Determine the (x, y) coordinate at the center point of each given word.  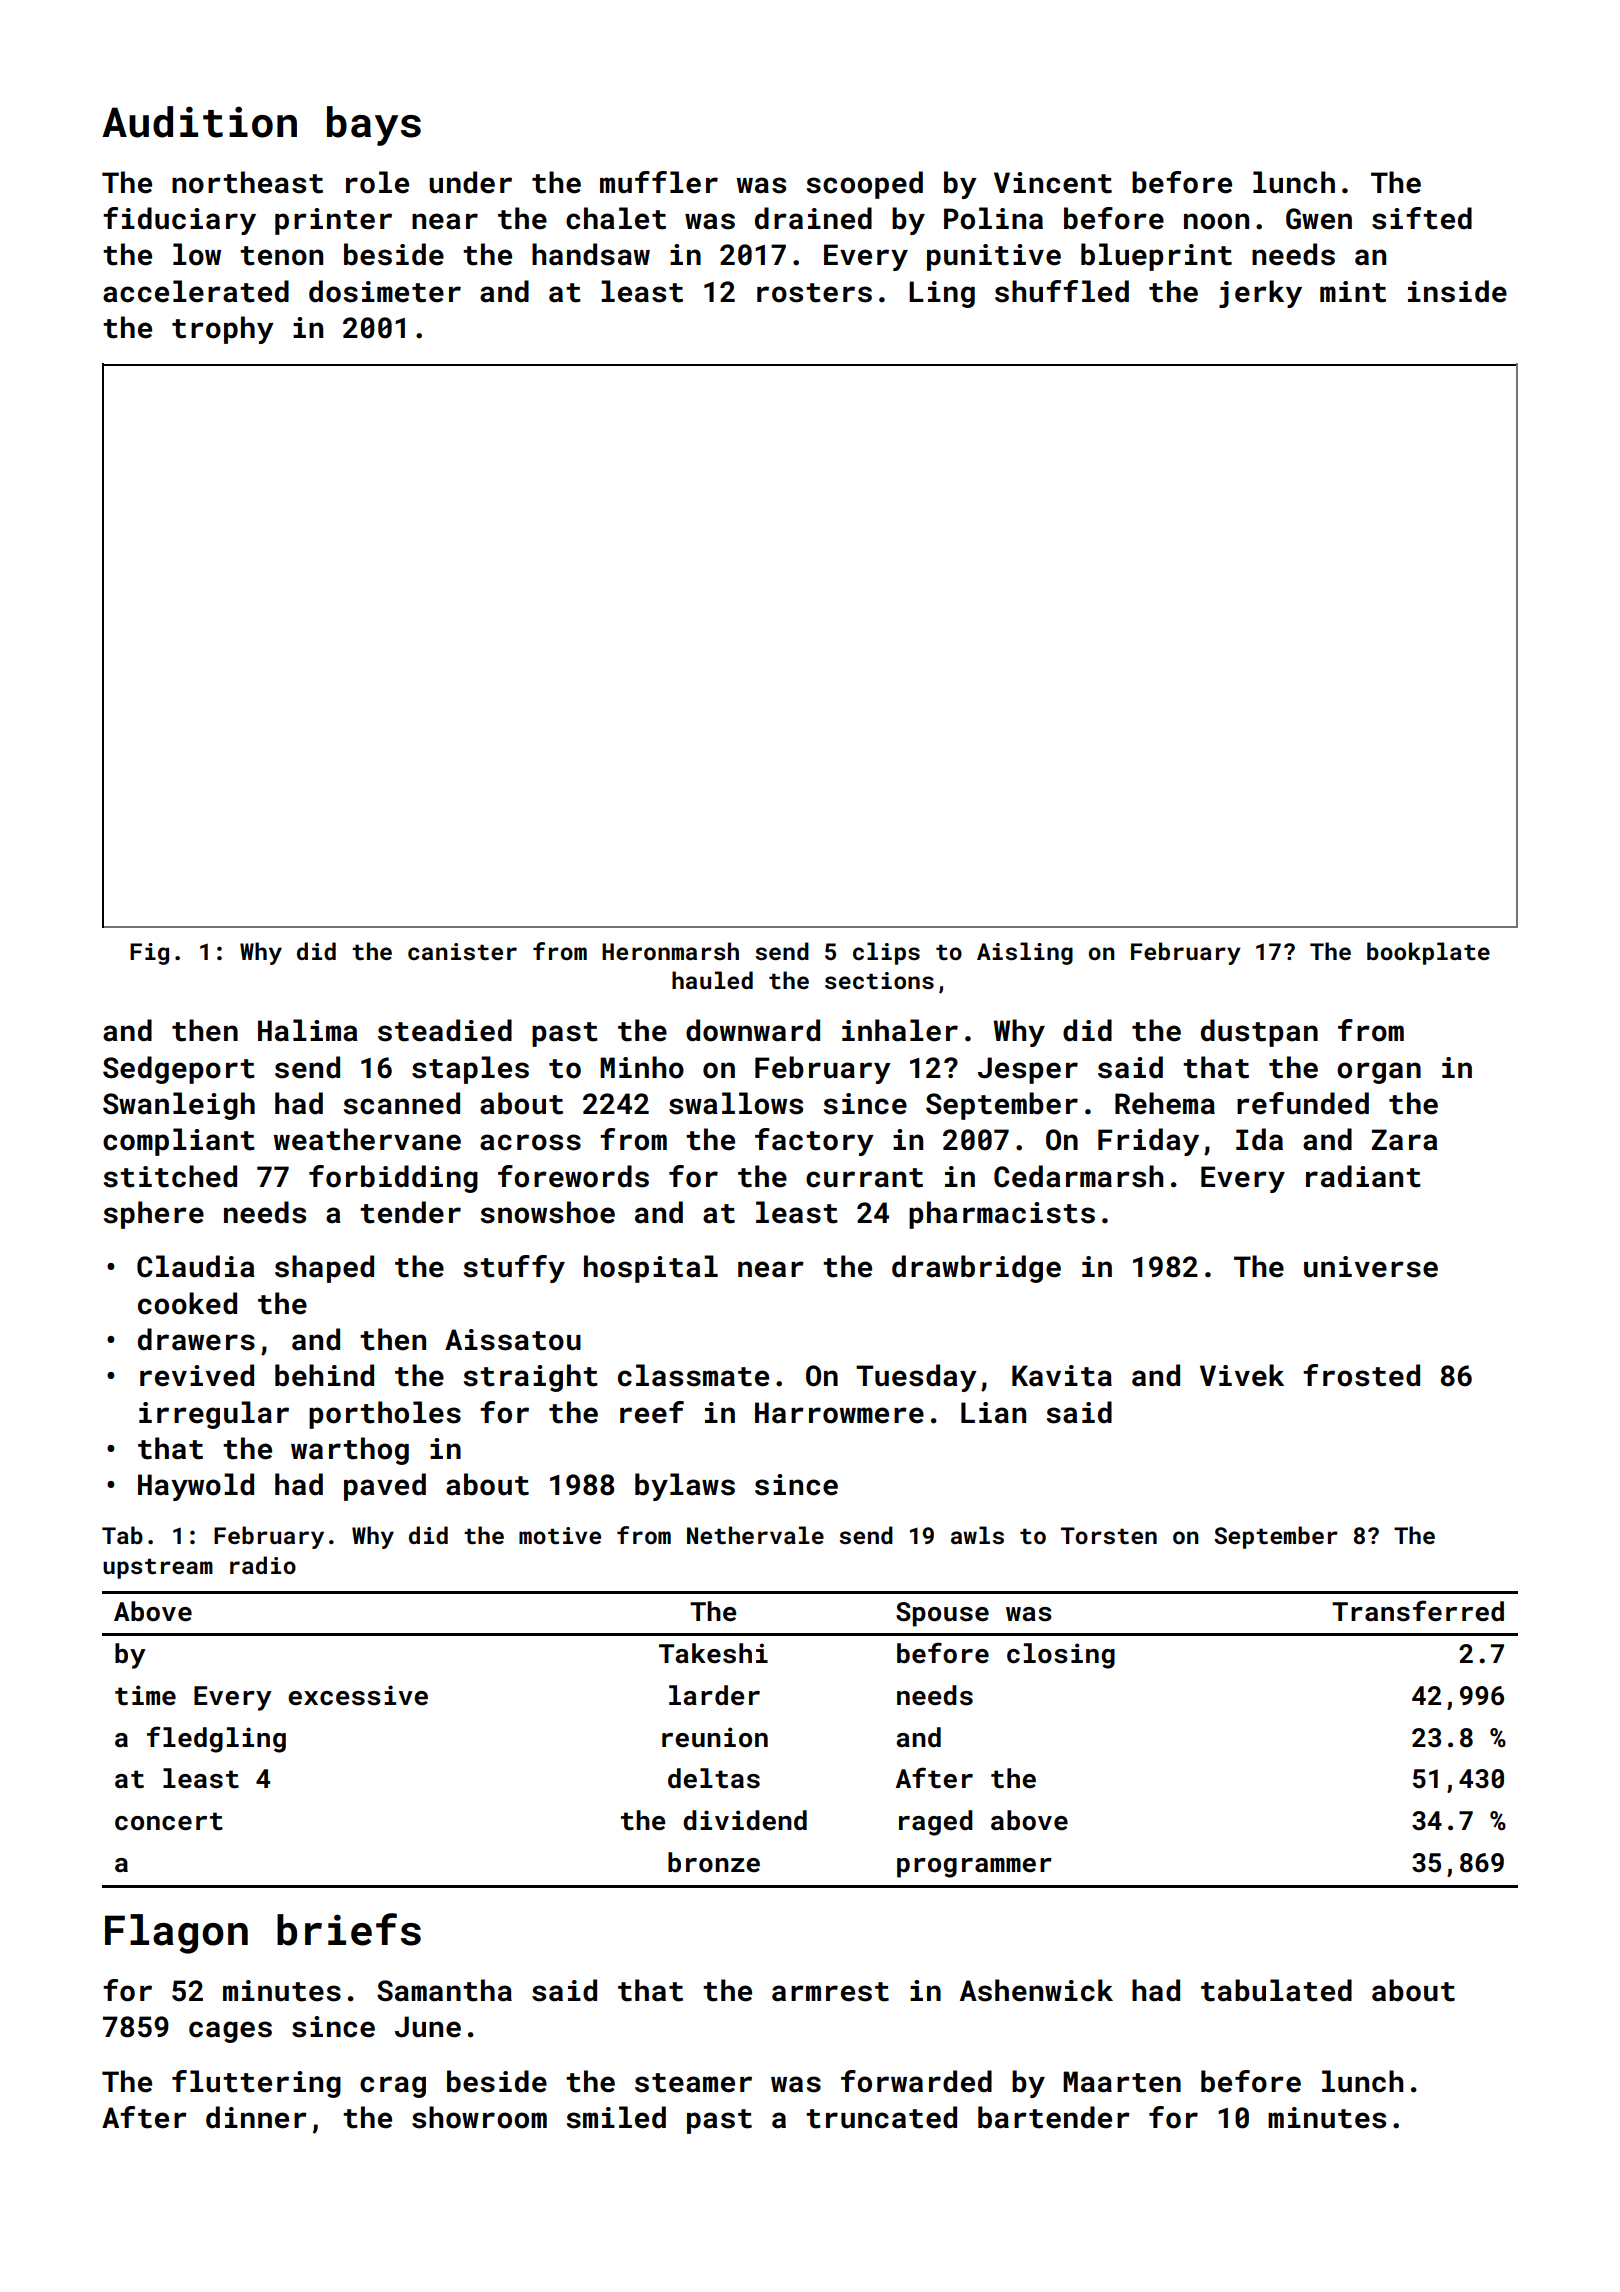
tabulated (1276, 1990)
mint (1353, 292)
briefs (349, 1929)
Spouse (942, 1614)
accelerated (196, 291)
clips (886, 953)
